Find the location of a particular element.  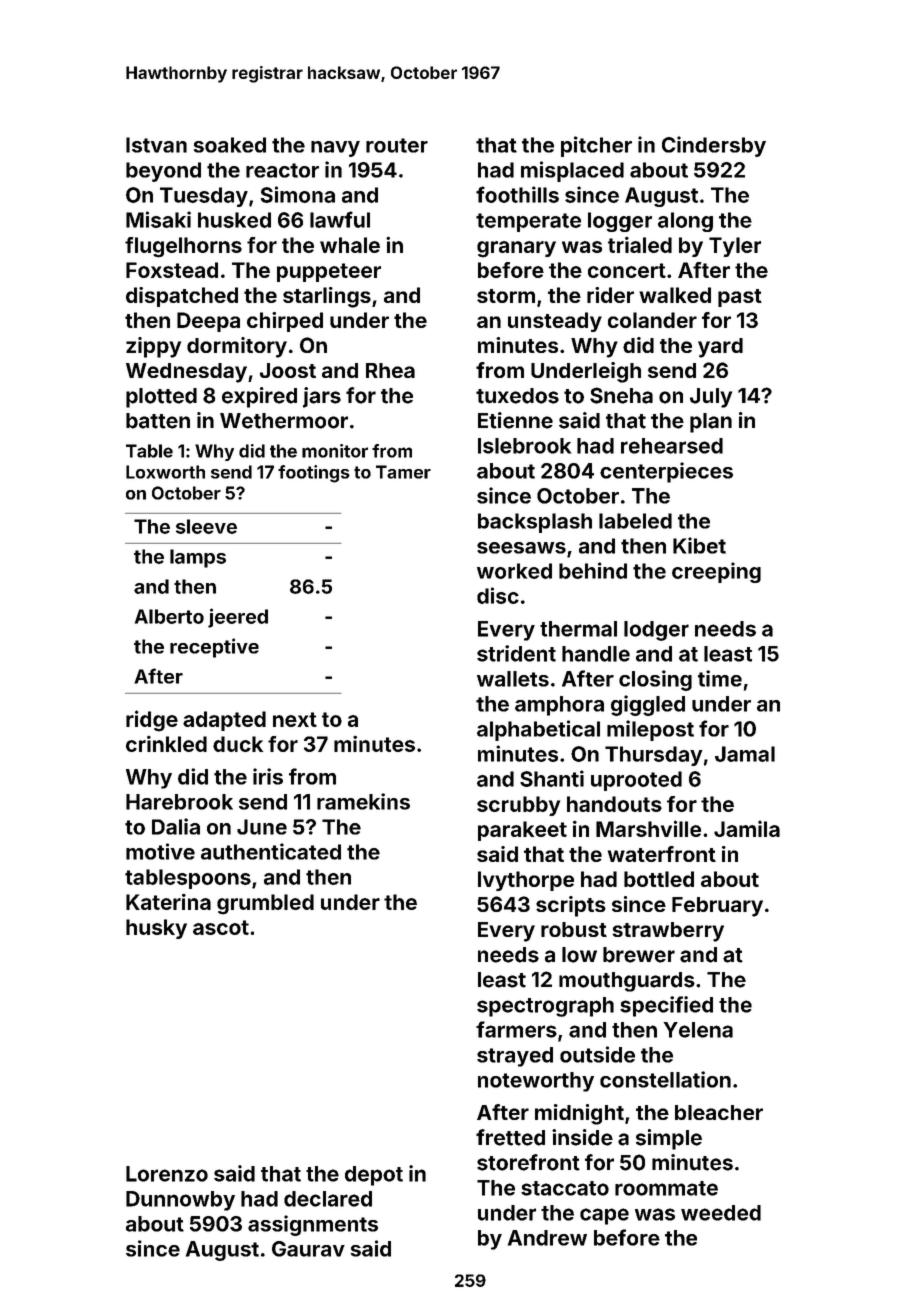

ridge is located at coordinates (152, 721).
